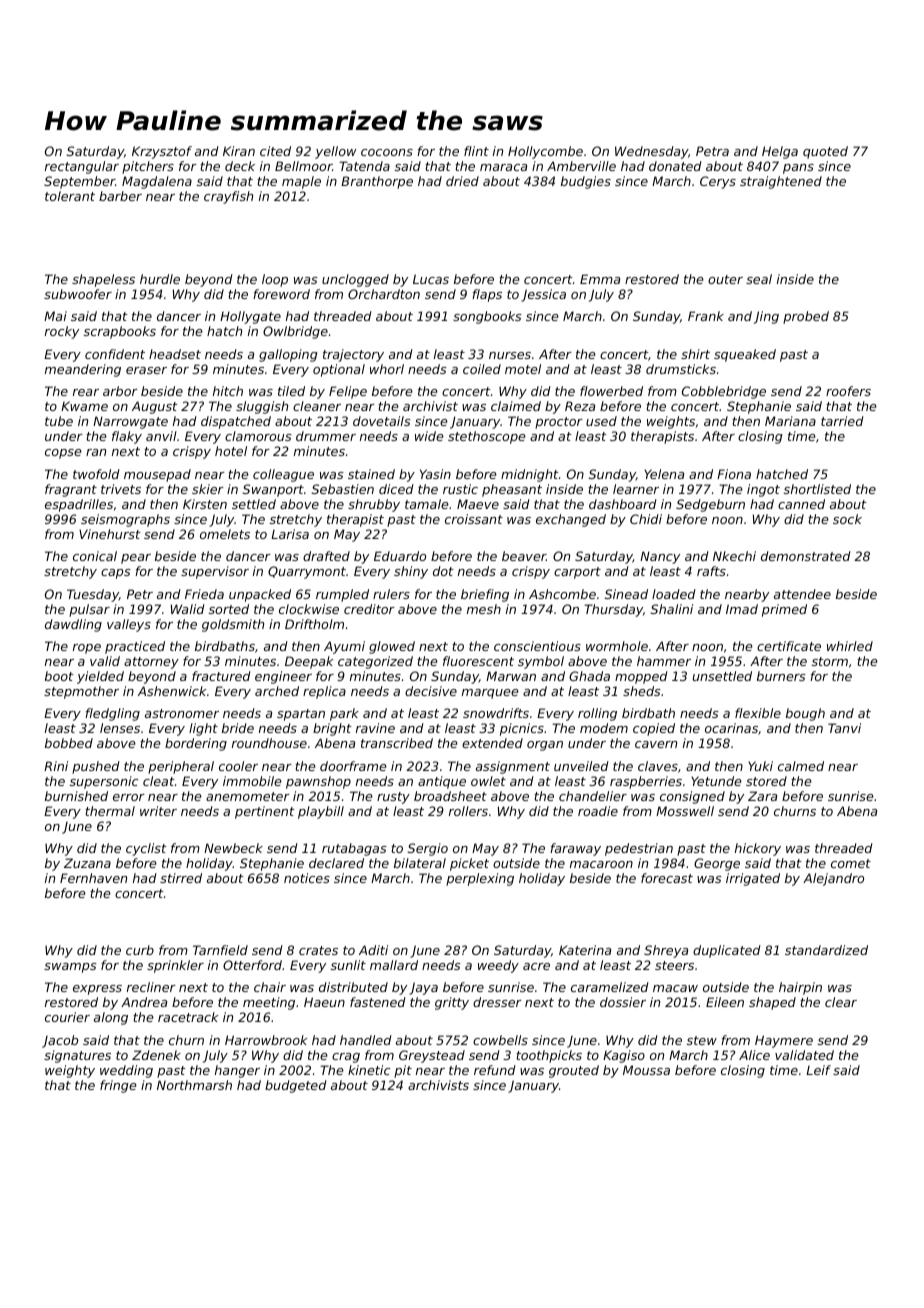  What do you see at coordinates (70, 1071) in the screenshot?
I see `weighty` at bounding box center [70, 1071].
